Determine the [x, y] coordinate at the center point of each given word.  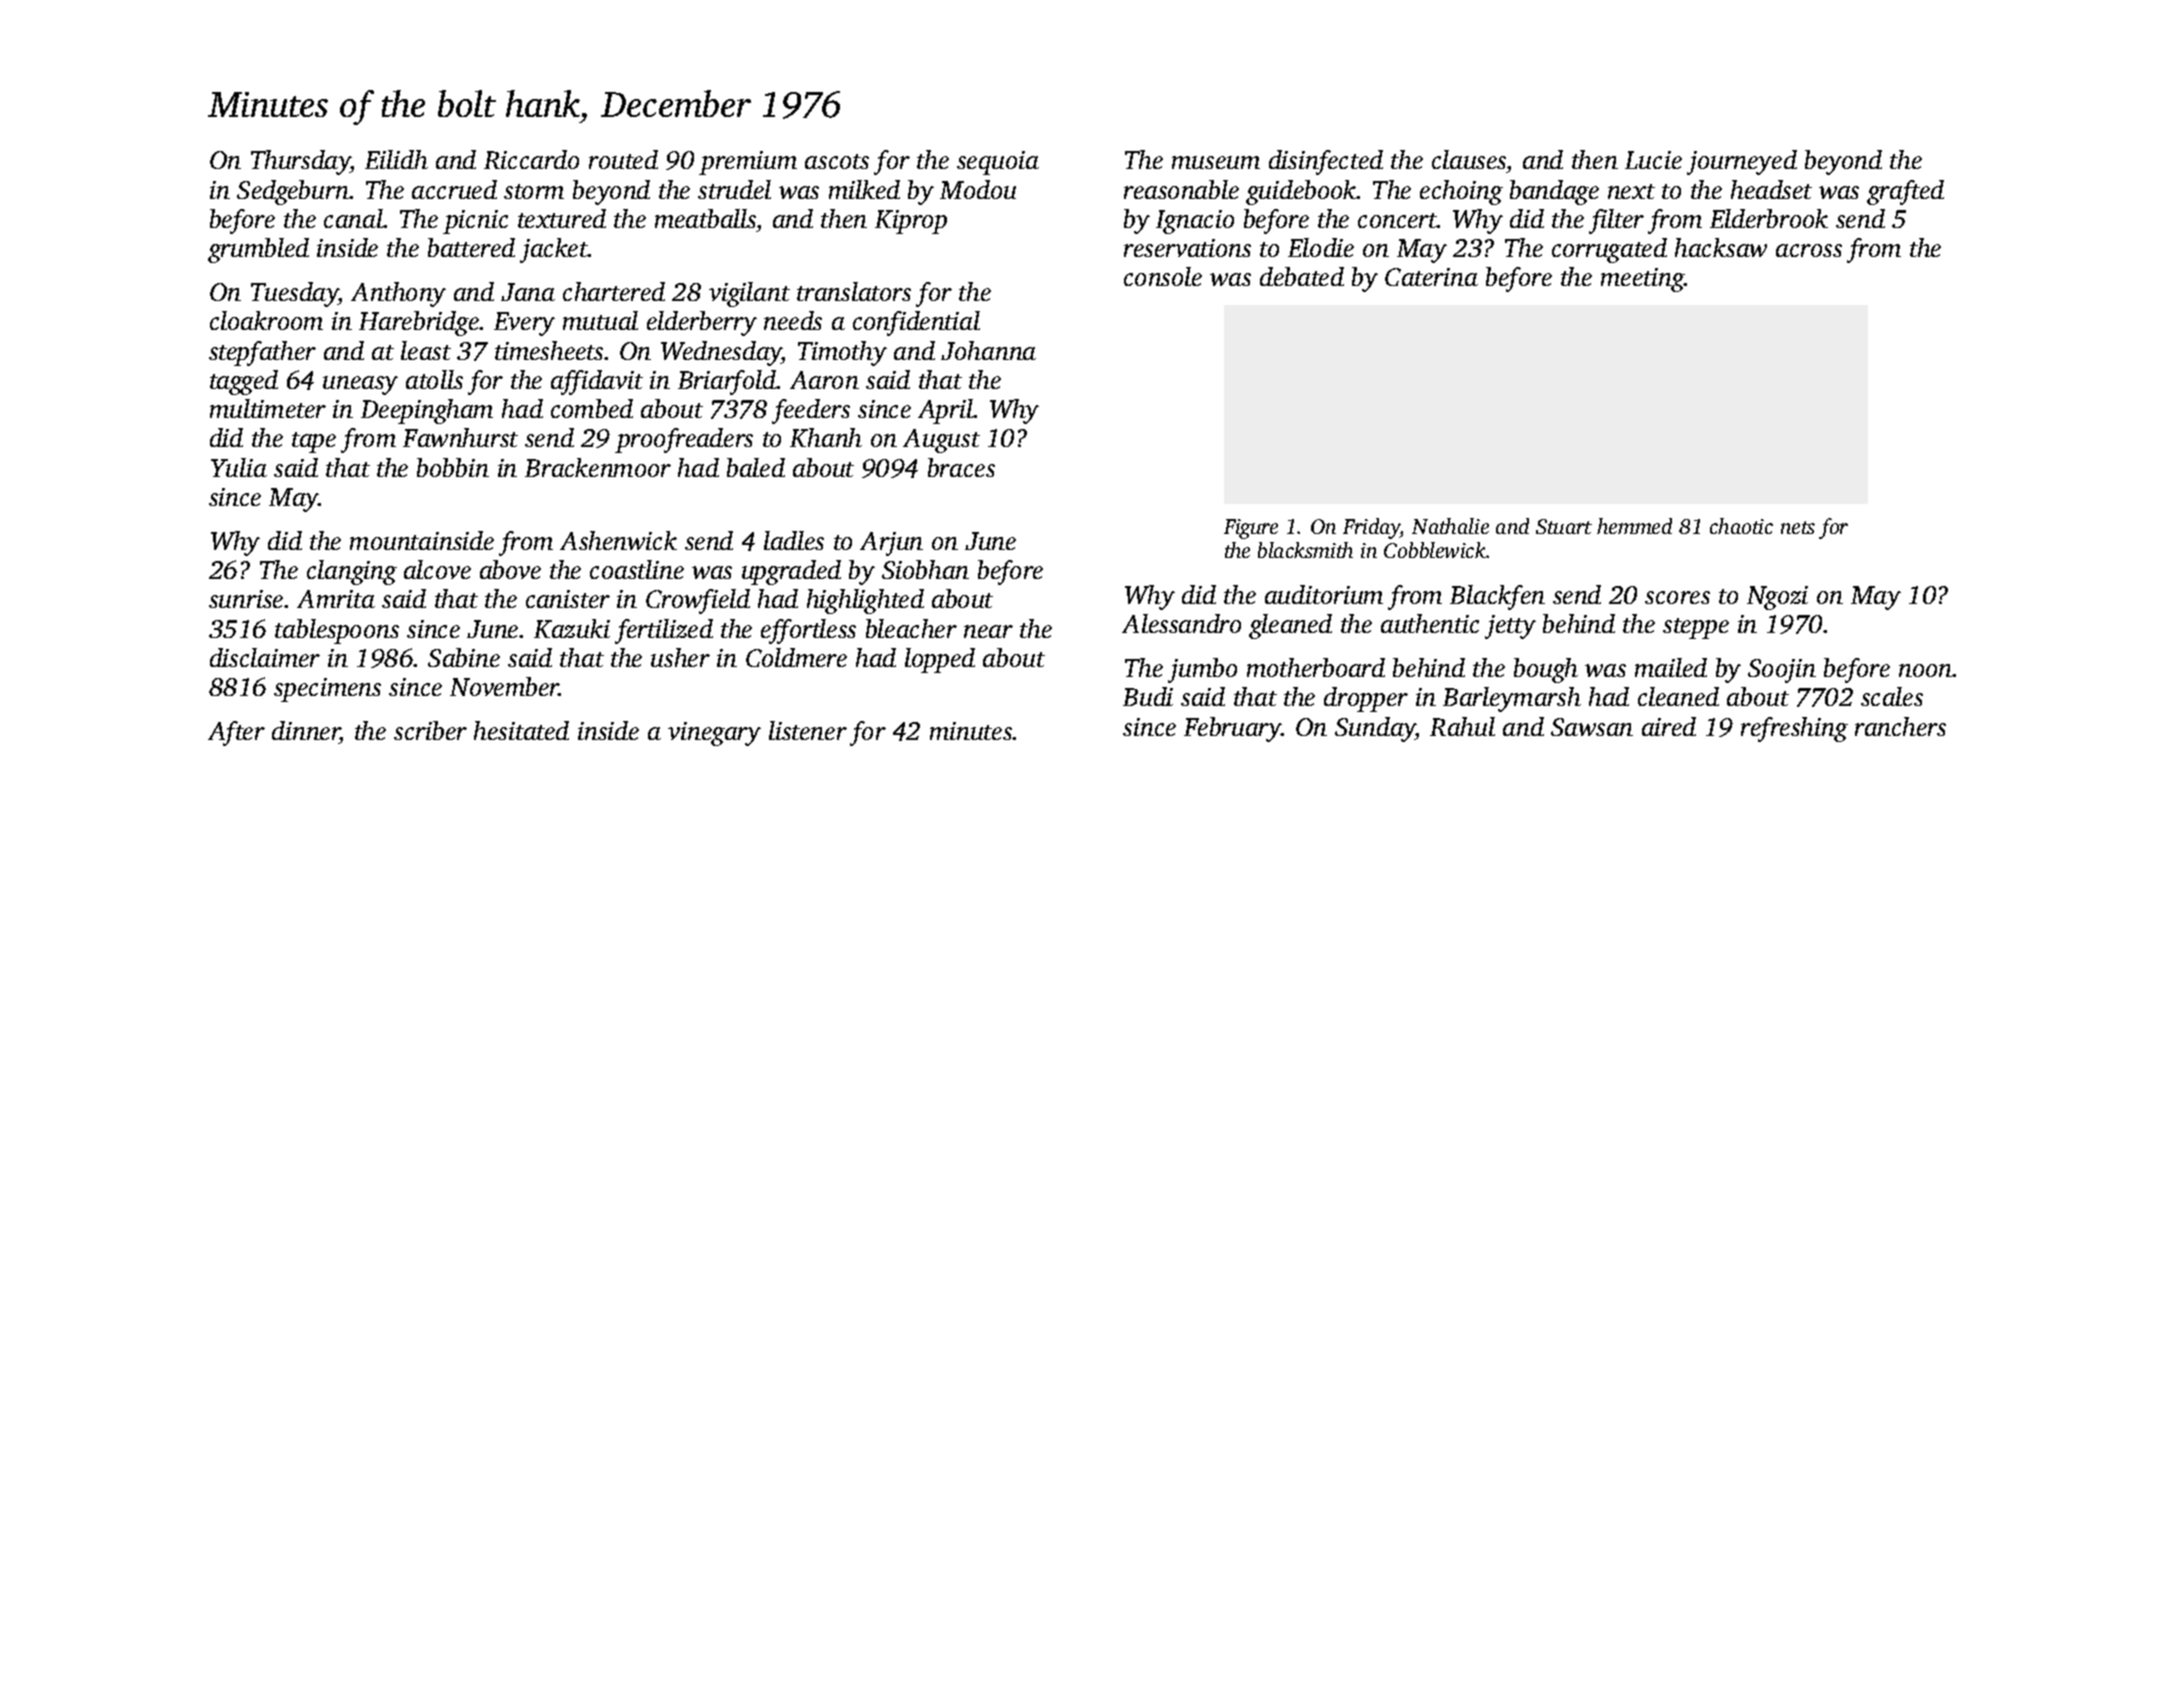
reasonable [1181, 189]
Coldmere [796, 657]
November [504, 686]
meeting [1642, 280]
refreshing [1794, 729]
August [941, 441]
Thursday [300, 162]
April [946, 411]
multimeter [268, 408]
